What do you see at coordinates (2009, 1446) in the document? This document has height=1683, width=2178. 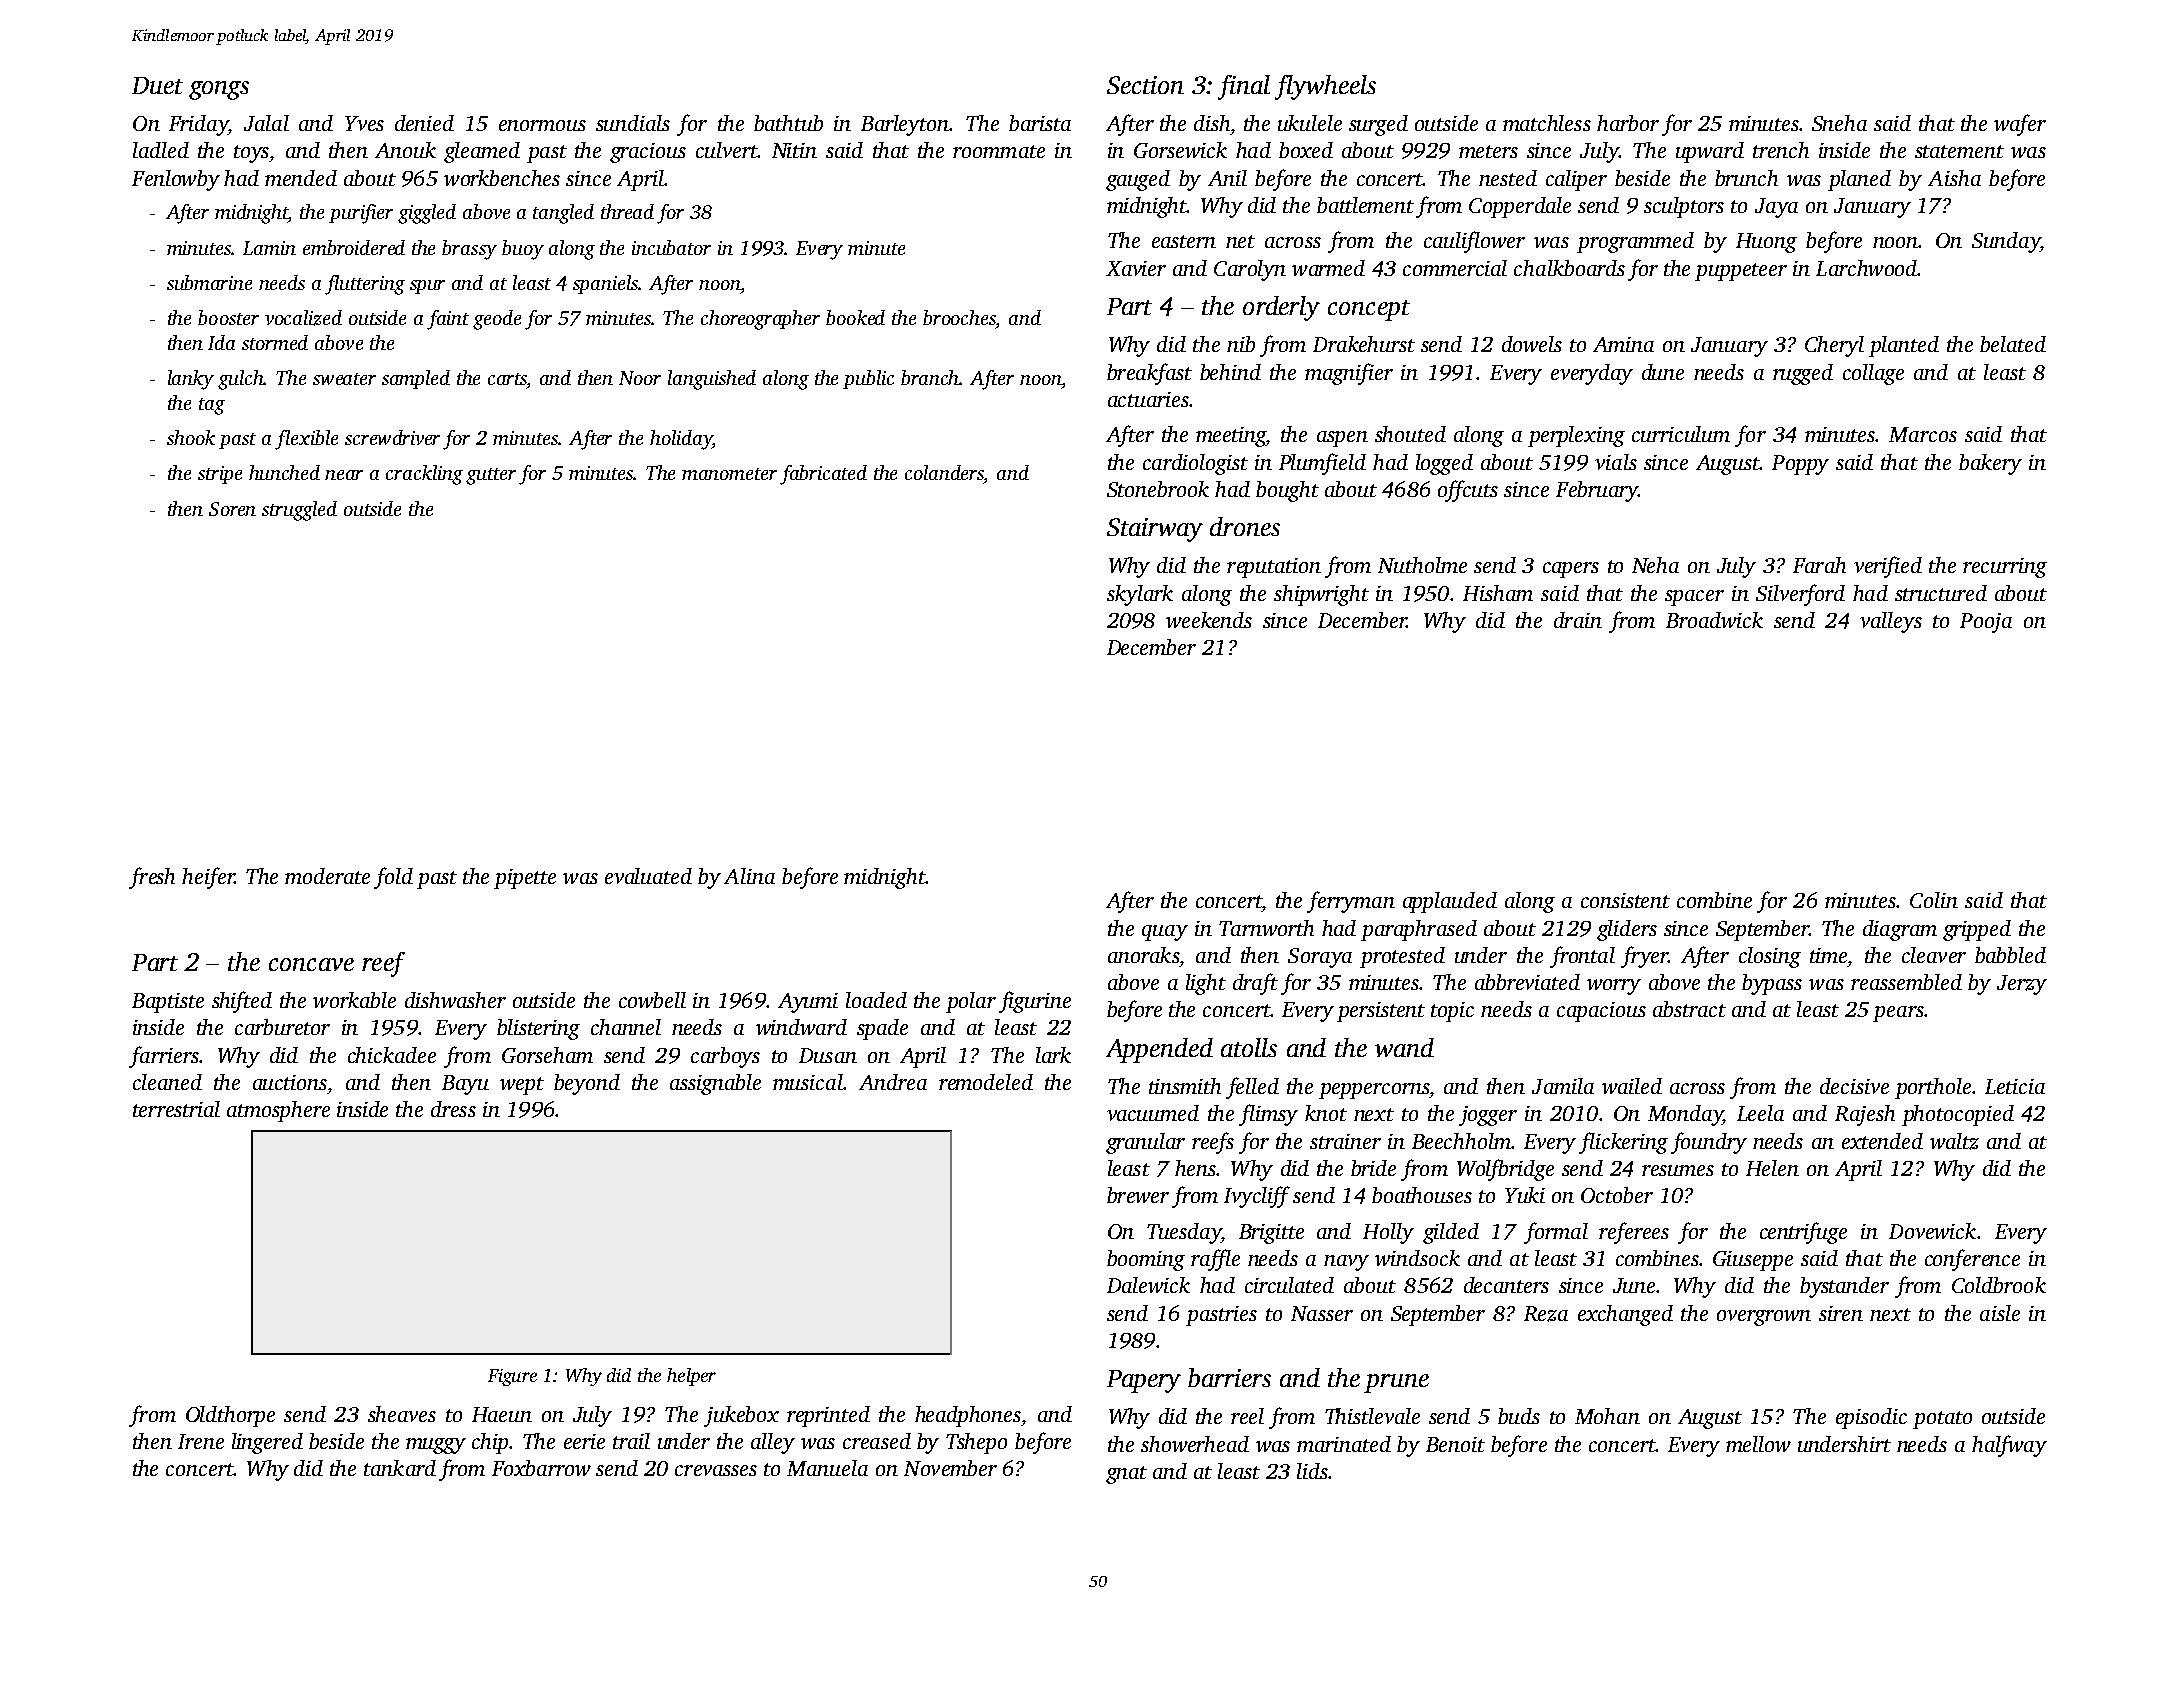 I see `halfway` at bounding box center [2009, 1446].
